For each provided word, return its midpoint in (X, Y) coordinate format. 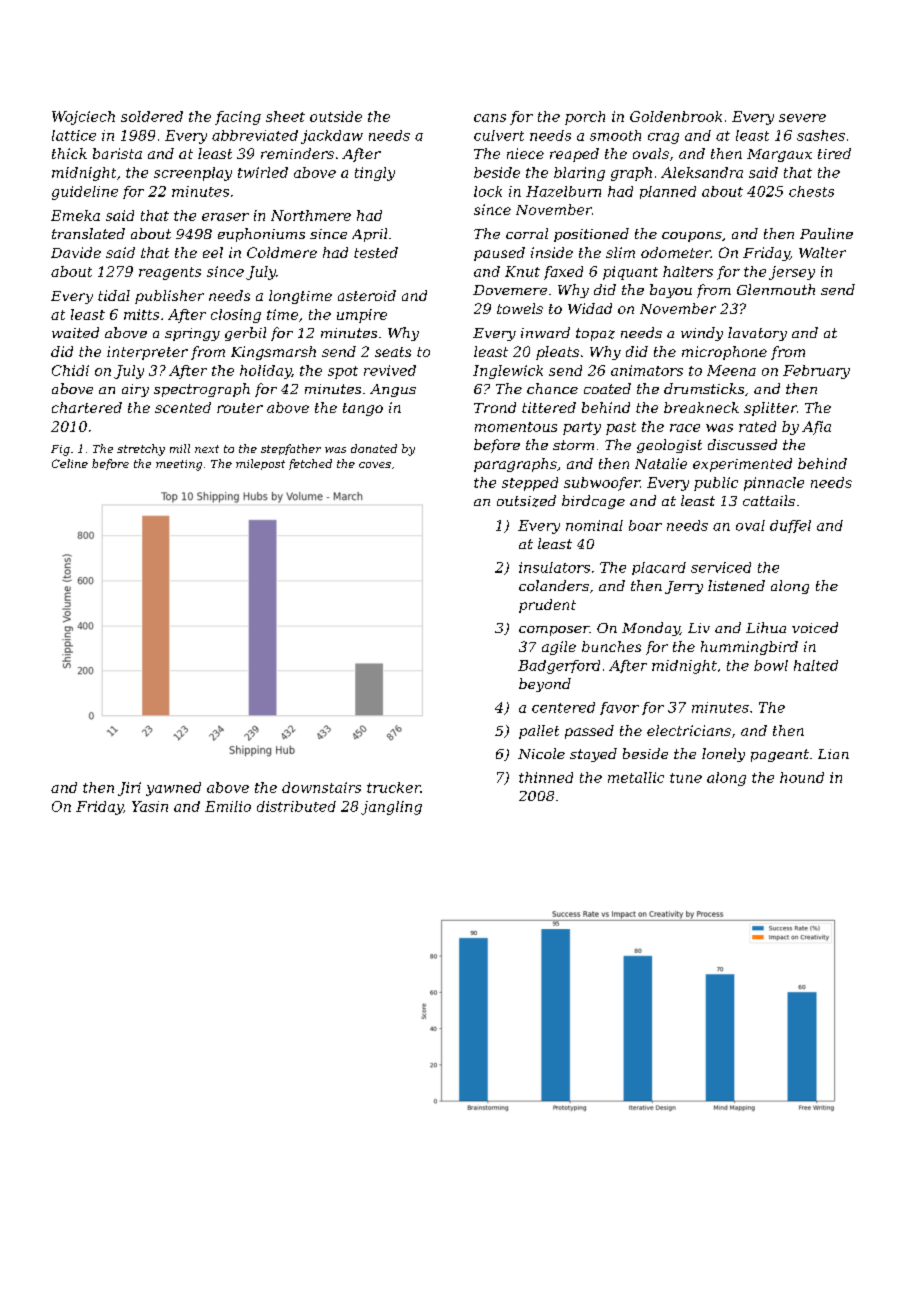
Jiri (129, 789)
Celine (70, 463)
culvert (499, 135)
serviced (721, 567)
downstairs (321, 787)
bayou (671, 291)
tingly (375, 174)
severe (802, 118)
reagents (170, 273)
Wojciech (83, 118)
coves (375, 465)
